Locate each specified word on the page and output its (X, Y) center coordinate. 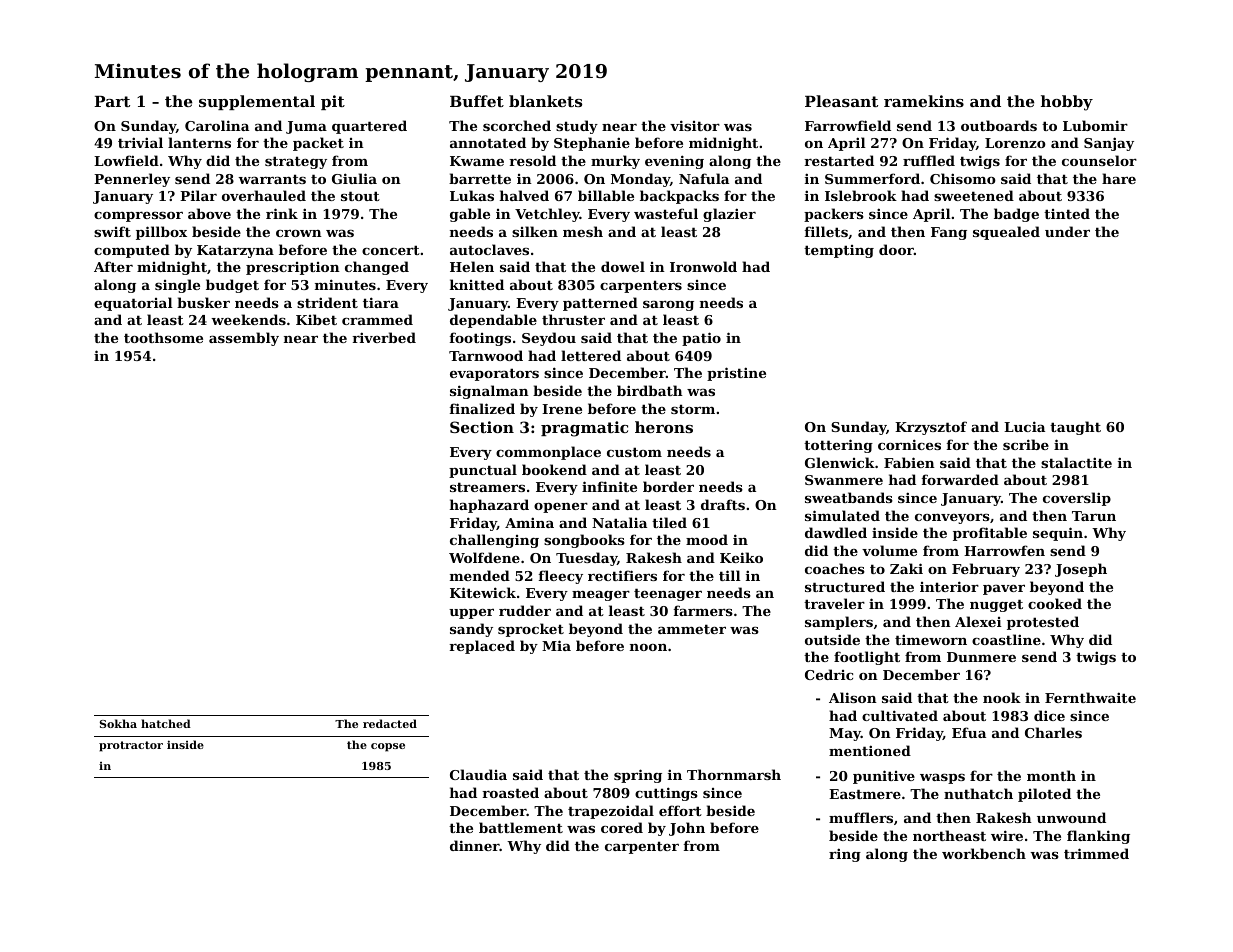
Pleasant (841, 101)
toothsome (163, 337)
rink (282, 213)
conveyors (952, 519)
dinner (475, 845)
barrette (480, 178)
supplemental (257, 102)
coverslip (1077, 499)
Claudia (478, 774)
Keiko (741, 557)
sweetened (974, 195)
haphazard (489, 506)
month (1051, 775)
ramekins (924, 101)
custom (634, 452)
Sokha (118, 723)
